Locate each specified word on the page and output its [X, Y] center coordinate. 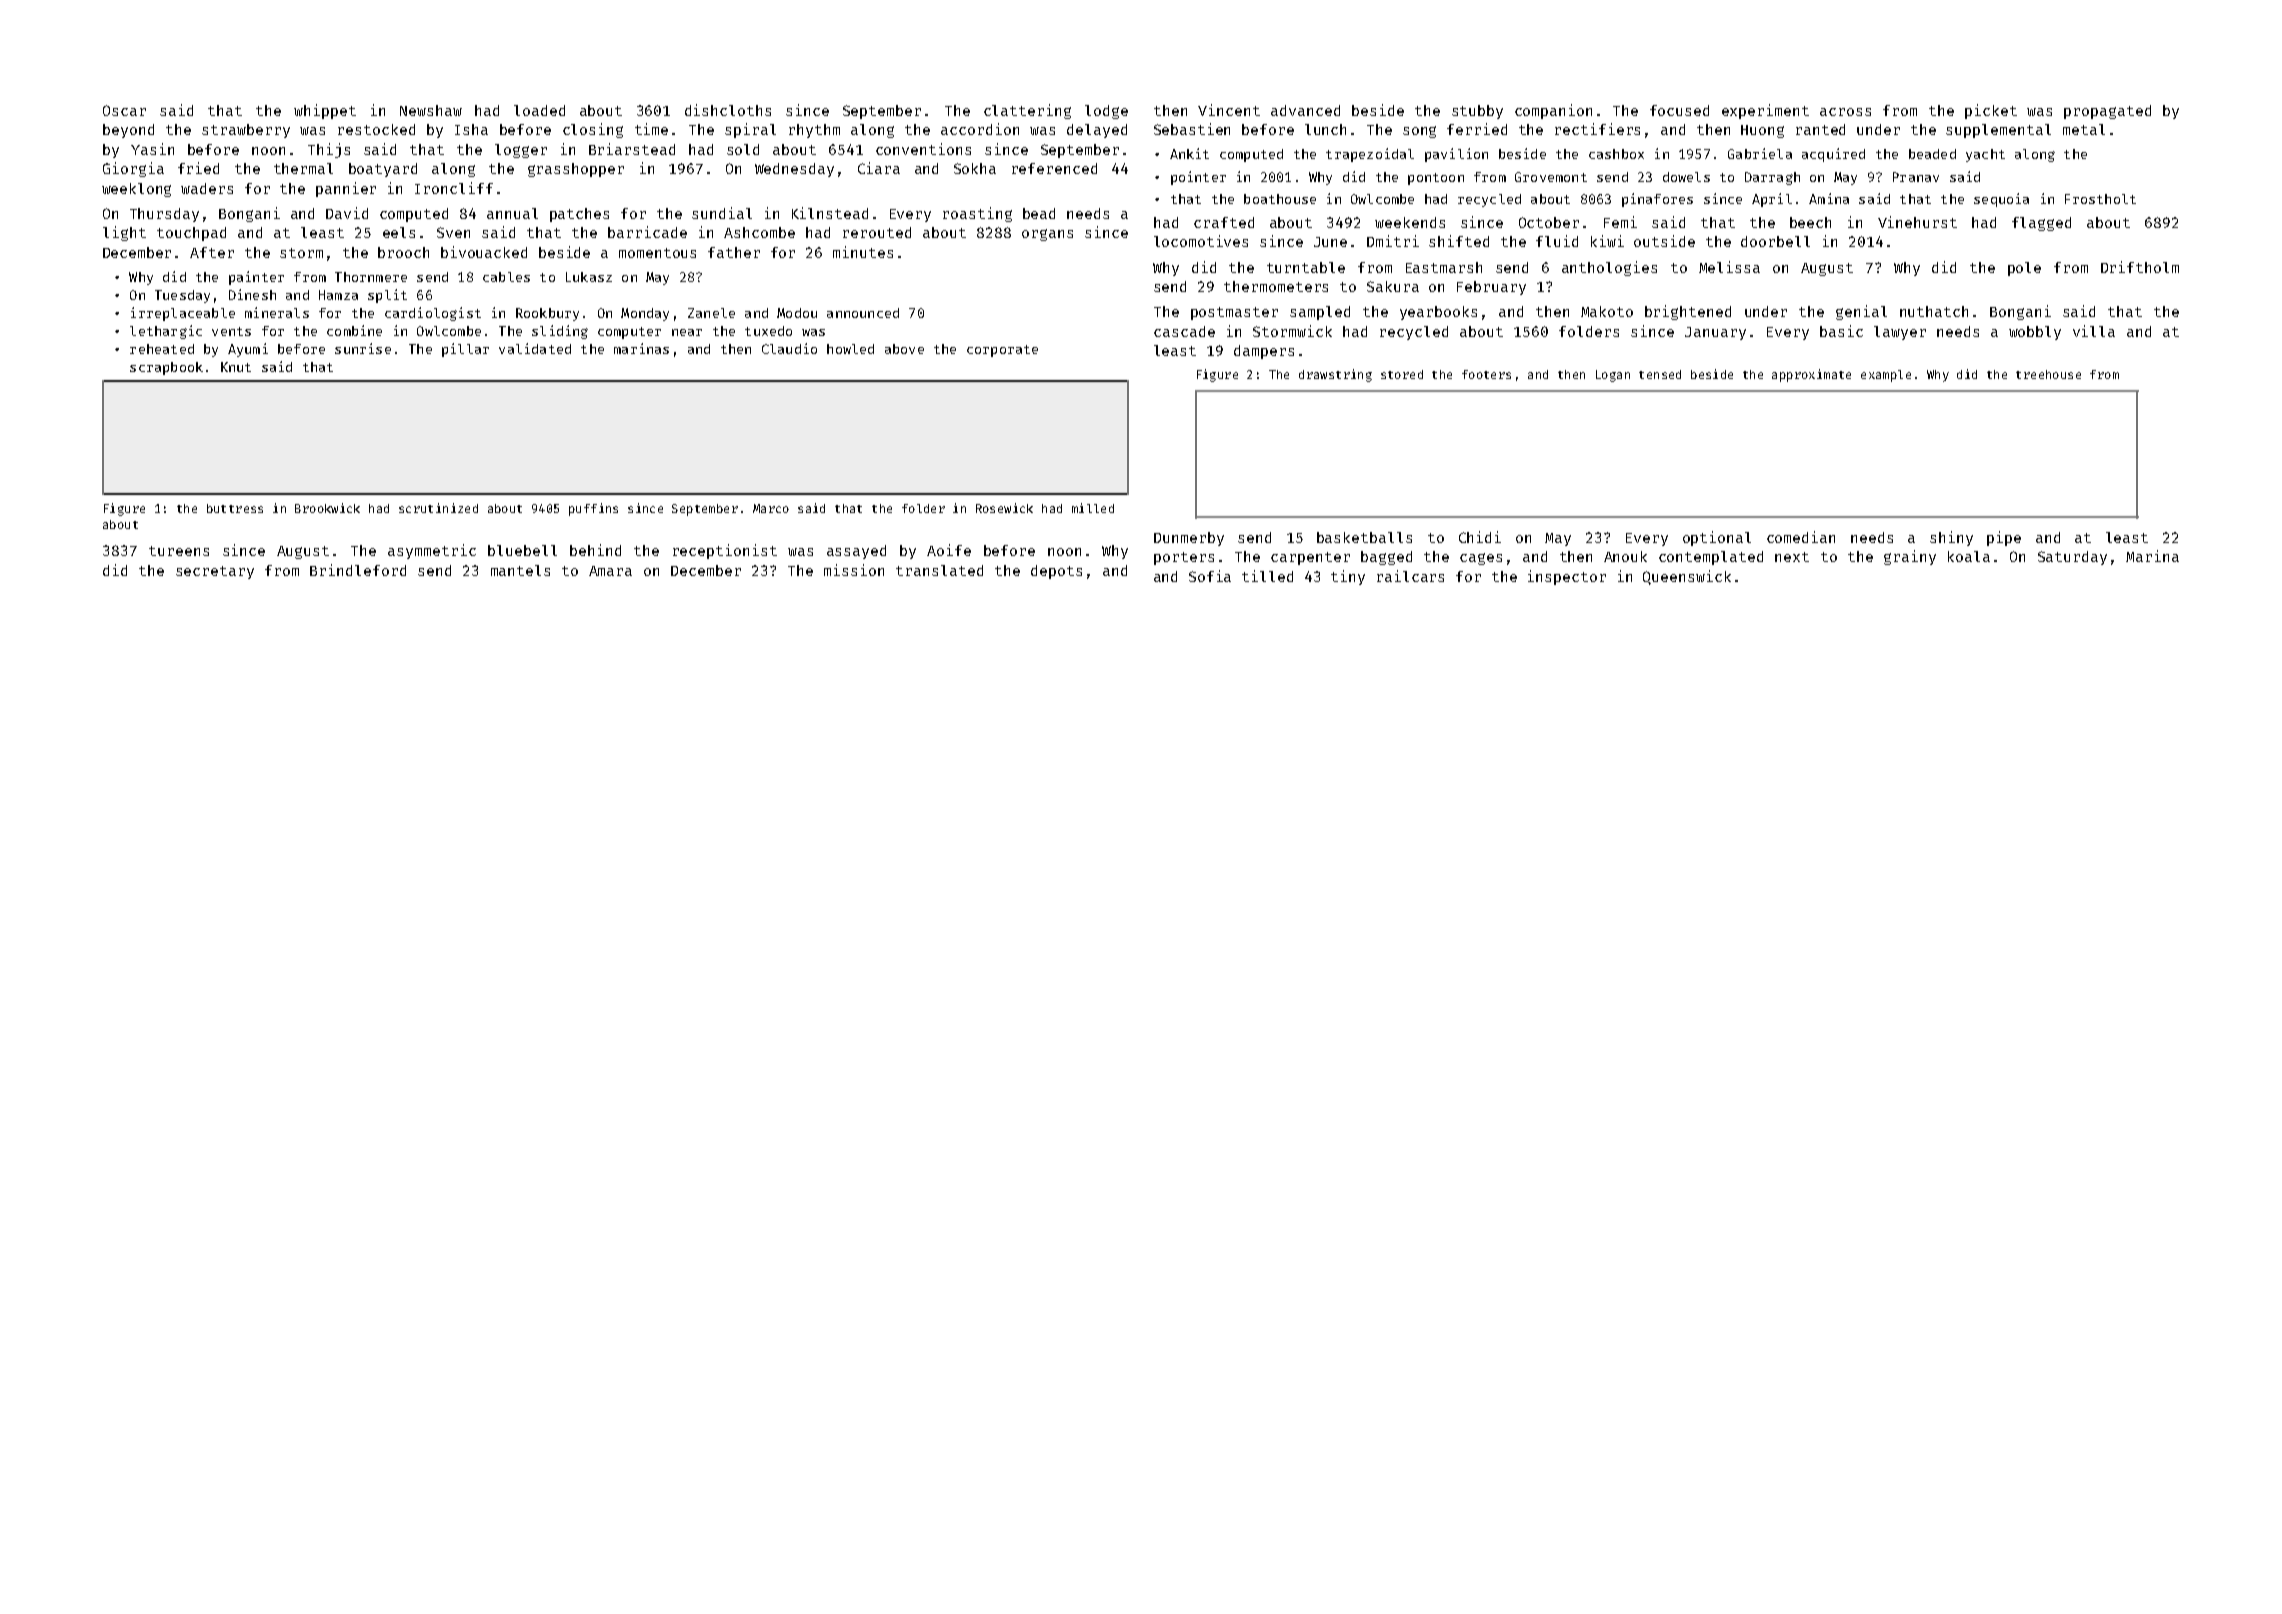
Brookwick [327, 508]
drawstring [1335, 375]
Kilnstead [830, 213]
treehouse [2048, 374]
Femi [1620, 222]
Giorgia [133, 169]
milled [1093, 508]
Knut [236, 367]
